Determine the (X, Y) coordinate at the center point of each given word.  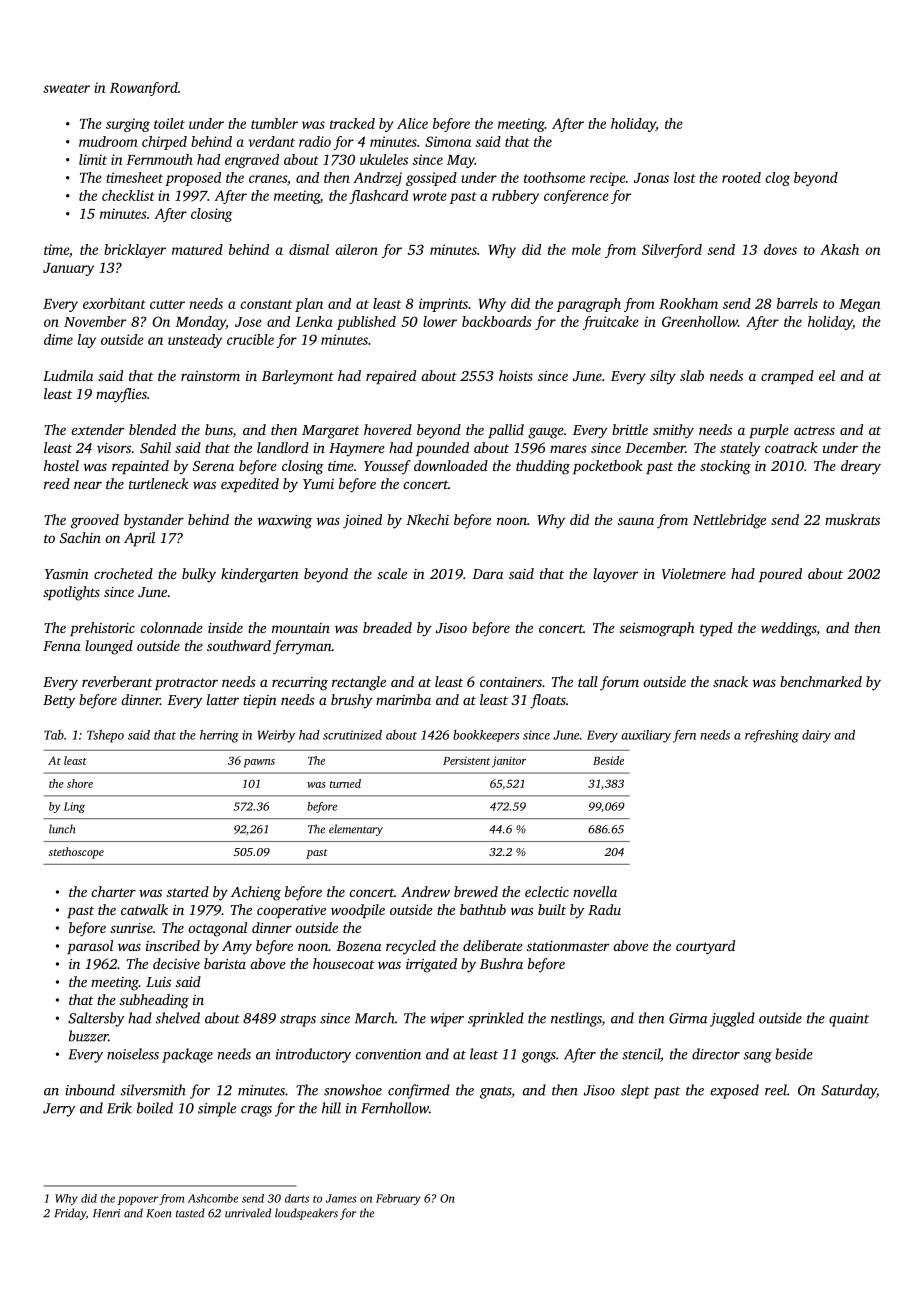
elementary (356, 830)
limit (93, 159)
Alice (412, 123)
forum (619, 683)
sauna (636, 521)
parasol (90, 947)
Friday (70, 1214)
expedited (250, 485)
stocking (725, 467)
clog (778, 179)
